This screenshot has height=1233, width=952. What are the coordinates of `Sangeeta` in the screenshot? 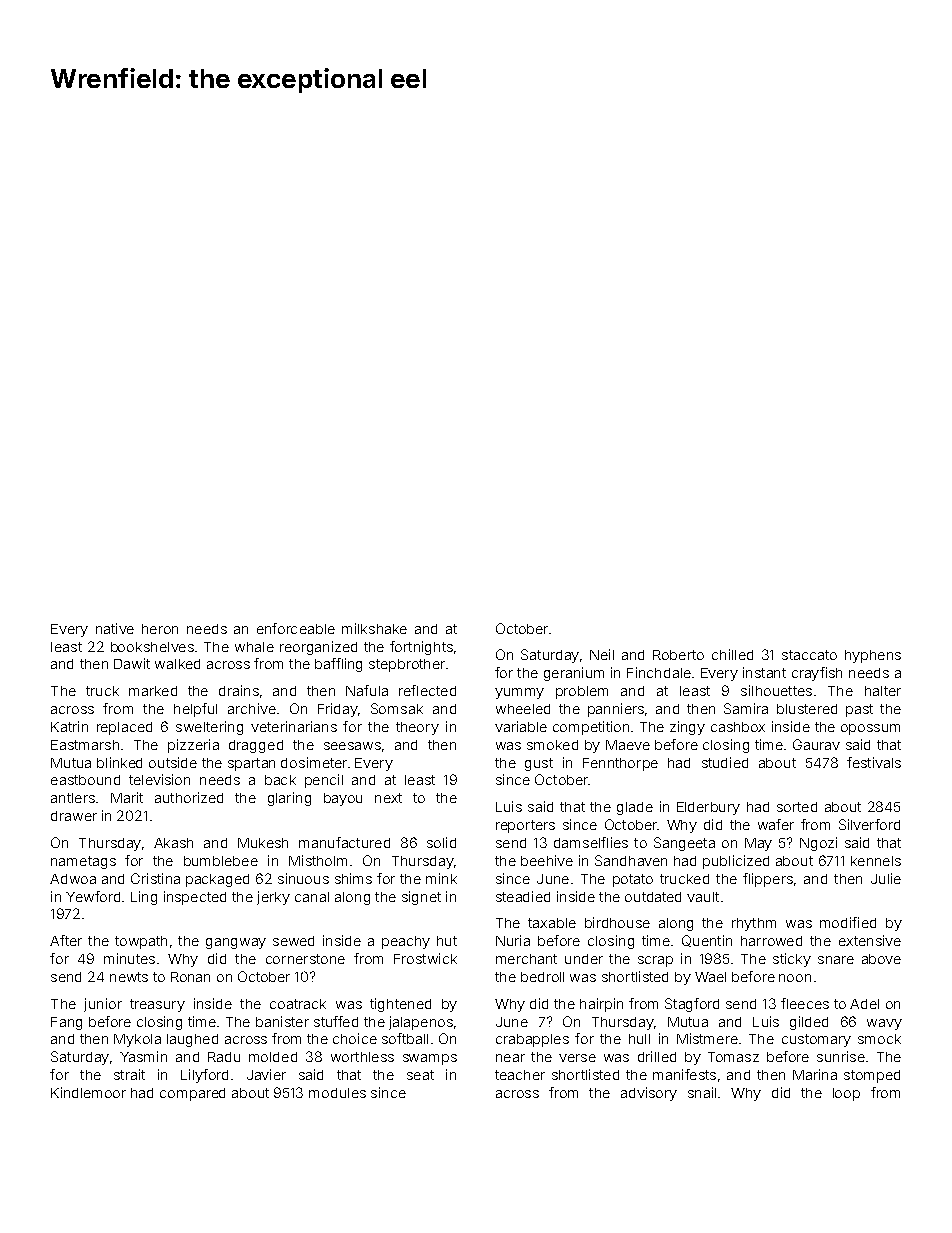 It's located at (684, 844).
